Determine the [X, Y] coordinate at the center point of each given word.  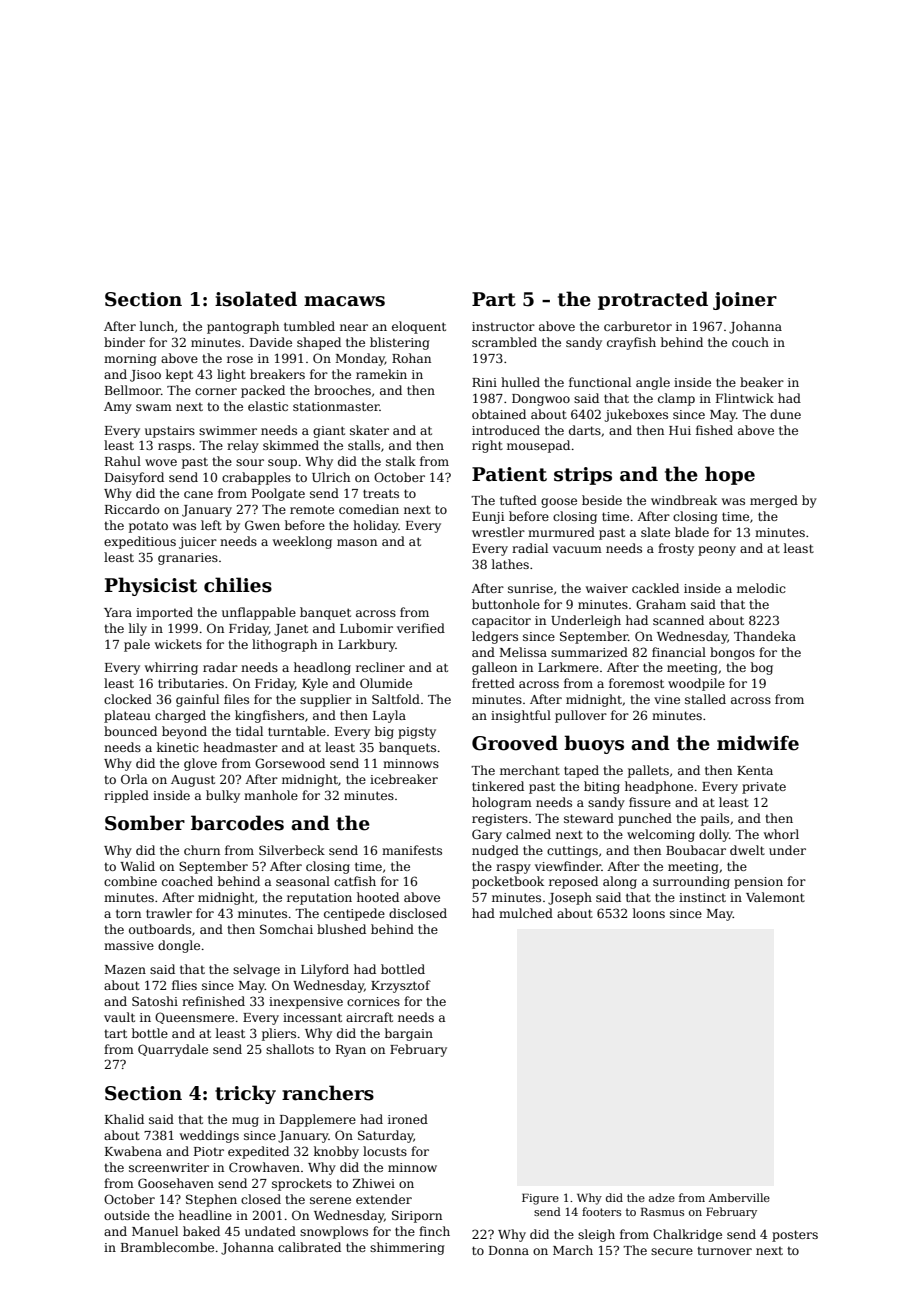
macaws [344, 301]
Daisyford [134, 478]
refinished [213, 1001]
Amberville [739, 1197]
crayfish [631, 343]
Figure [540, 1199]
